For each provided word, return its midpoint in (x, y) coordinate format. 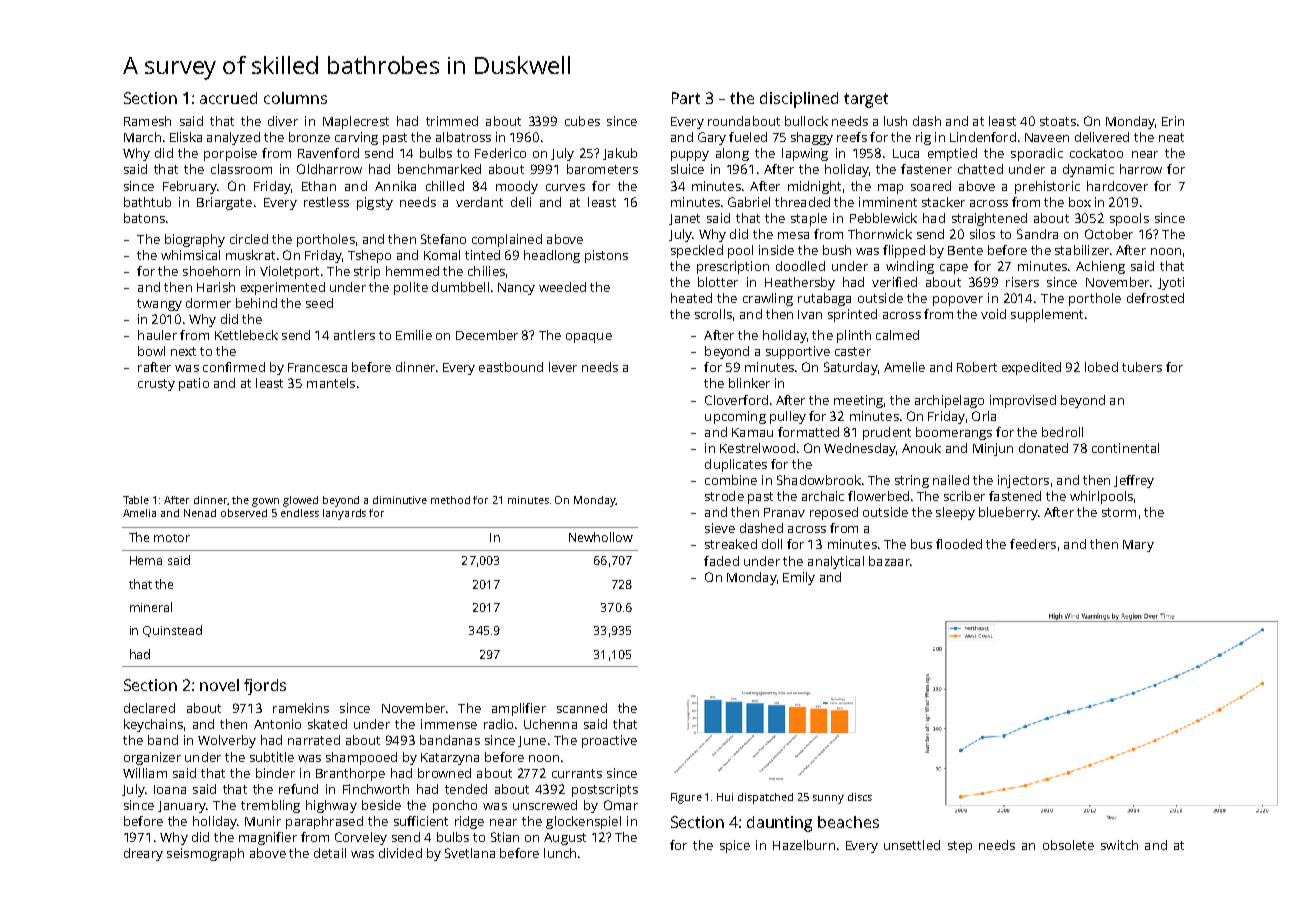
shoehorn (211, 271)
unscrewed (545, 805)
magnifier (268, 838)
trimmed (452, 121)
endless (300, 513)
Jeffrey (1134, 481)
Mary (1138, 546)
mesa (793, 235)
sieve (720, 528)
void (993, 314)
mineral (151, 607)
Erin (1173, 121)
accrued (228, 98)
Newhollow (601, 537)
